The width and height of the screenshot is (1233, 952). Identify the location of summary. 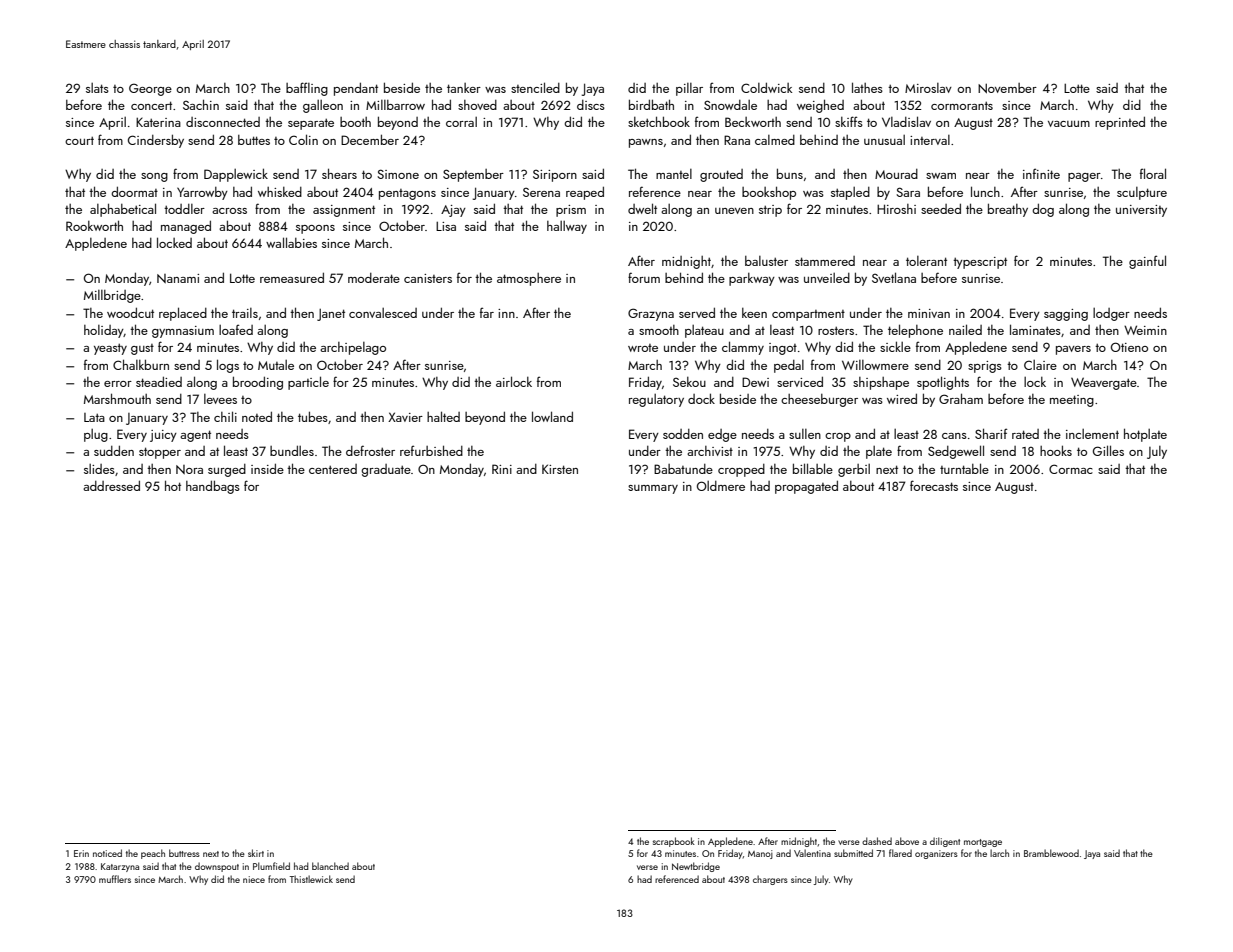
(653, 489).
